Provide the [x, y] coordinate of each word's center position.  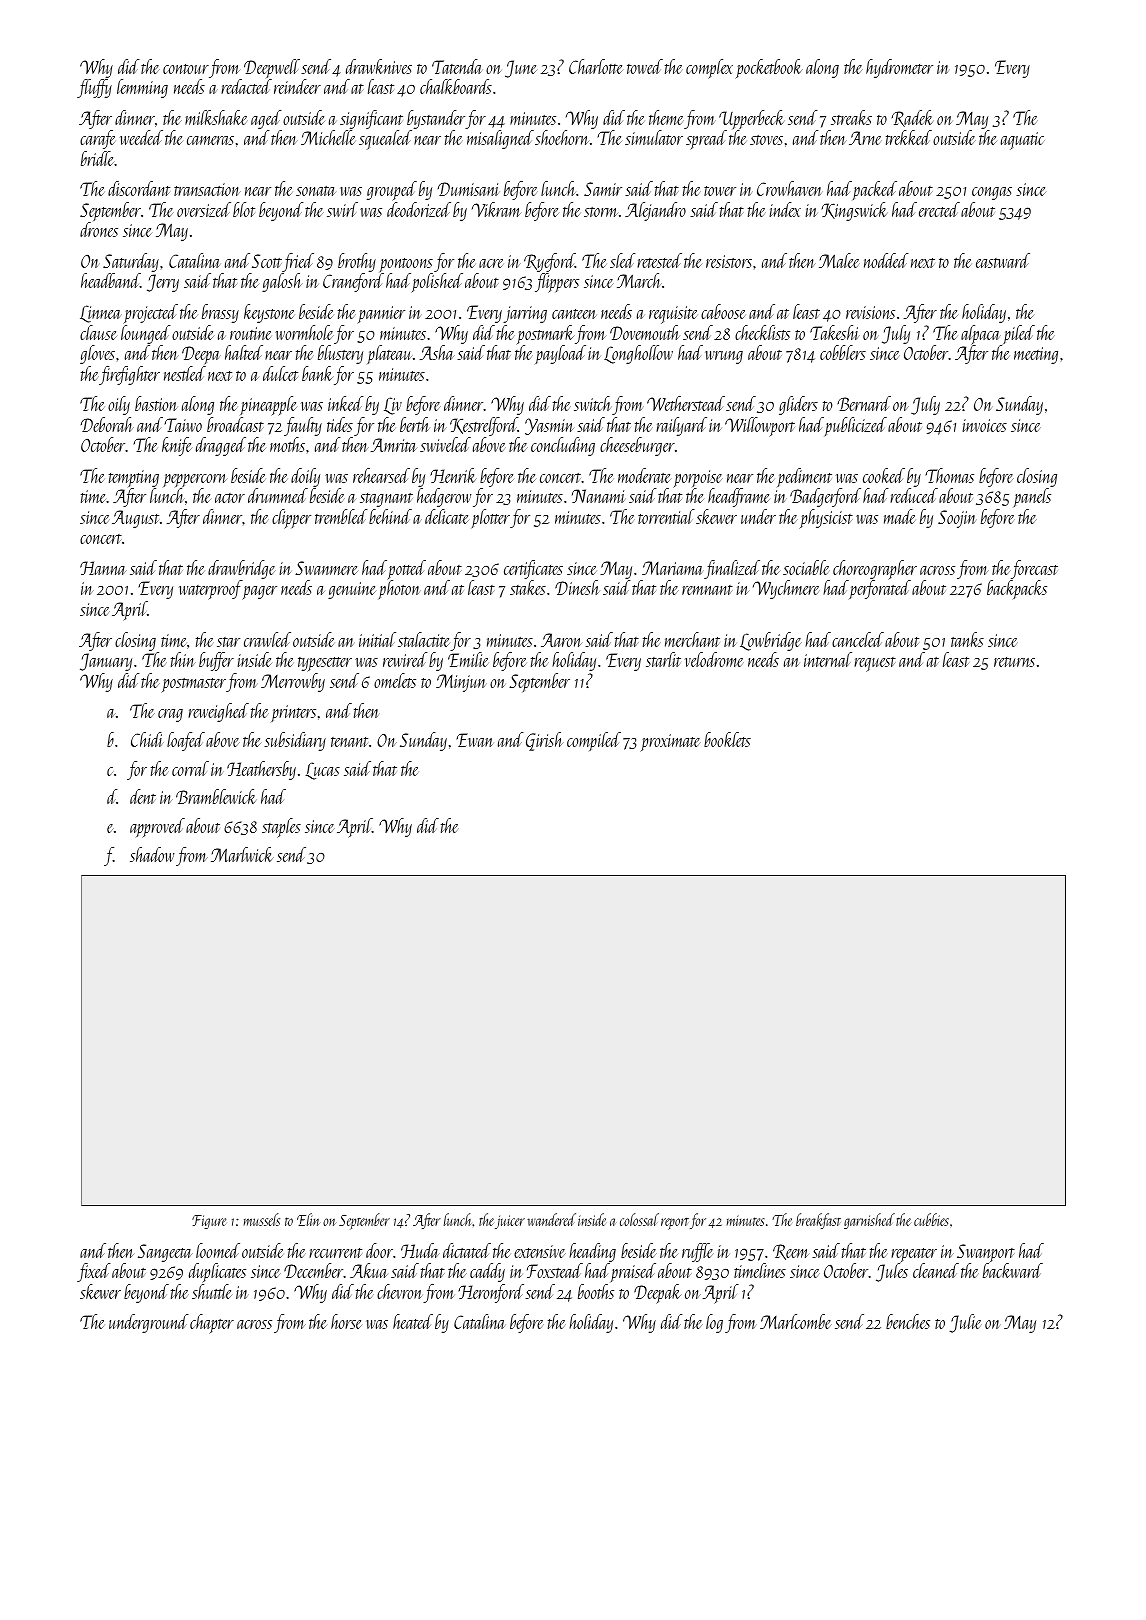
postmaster [193, 685]
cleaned [936, 1270]
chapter [212, 1324]
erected [939, 209]
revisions [870, 312]
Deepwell [272, 68]
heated [413, 1321]
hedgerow [444, 497]
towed [645, 66]
